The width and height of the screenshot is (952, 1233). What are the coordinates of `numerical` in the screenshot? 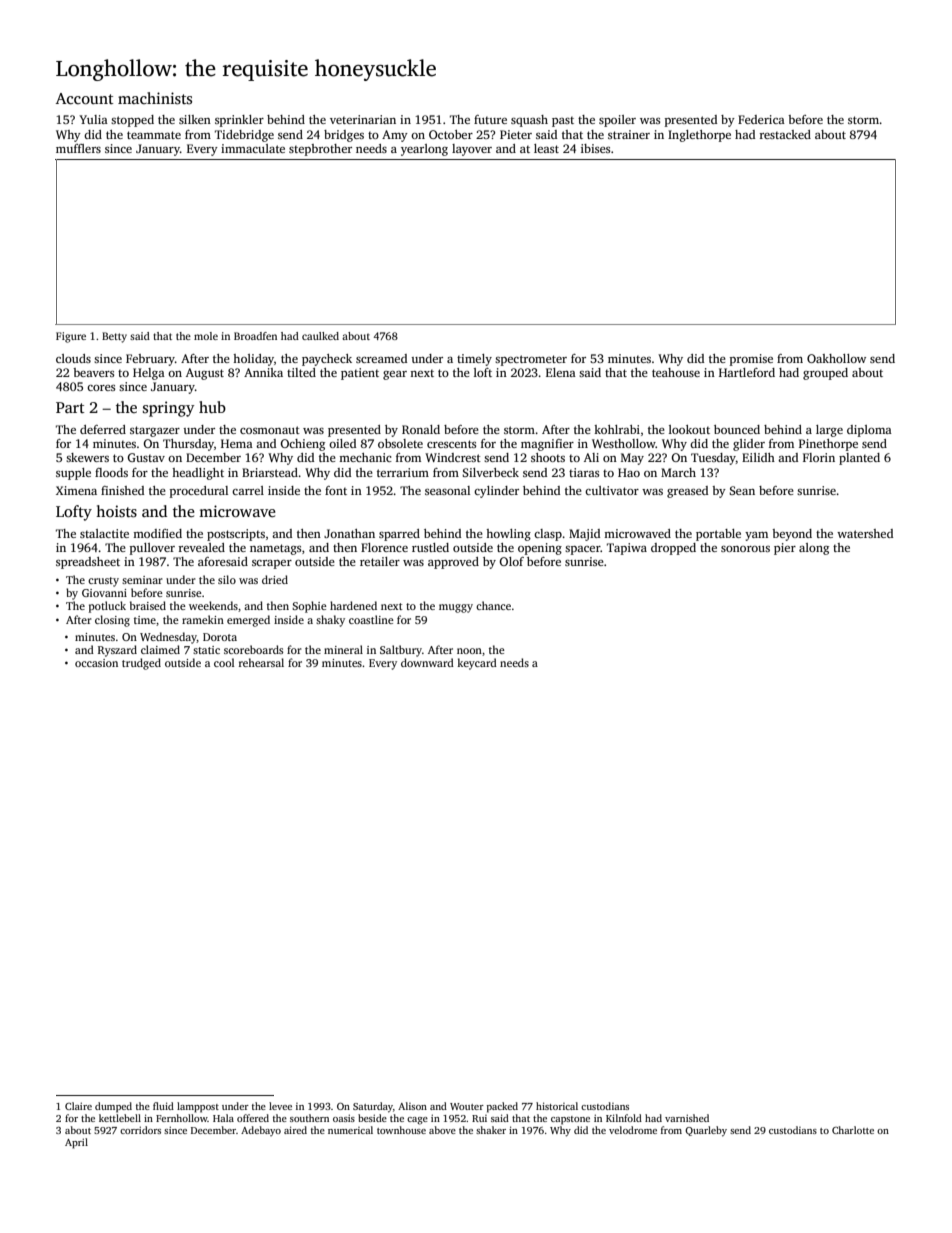 It's located at (350, 1130).
